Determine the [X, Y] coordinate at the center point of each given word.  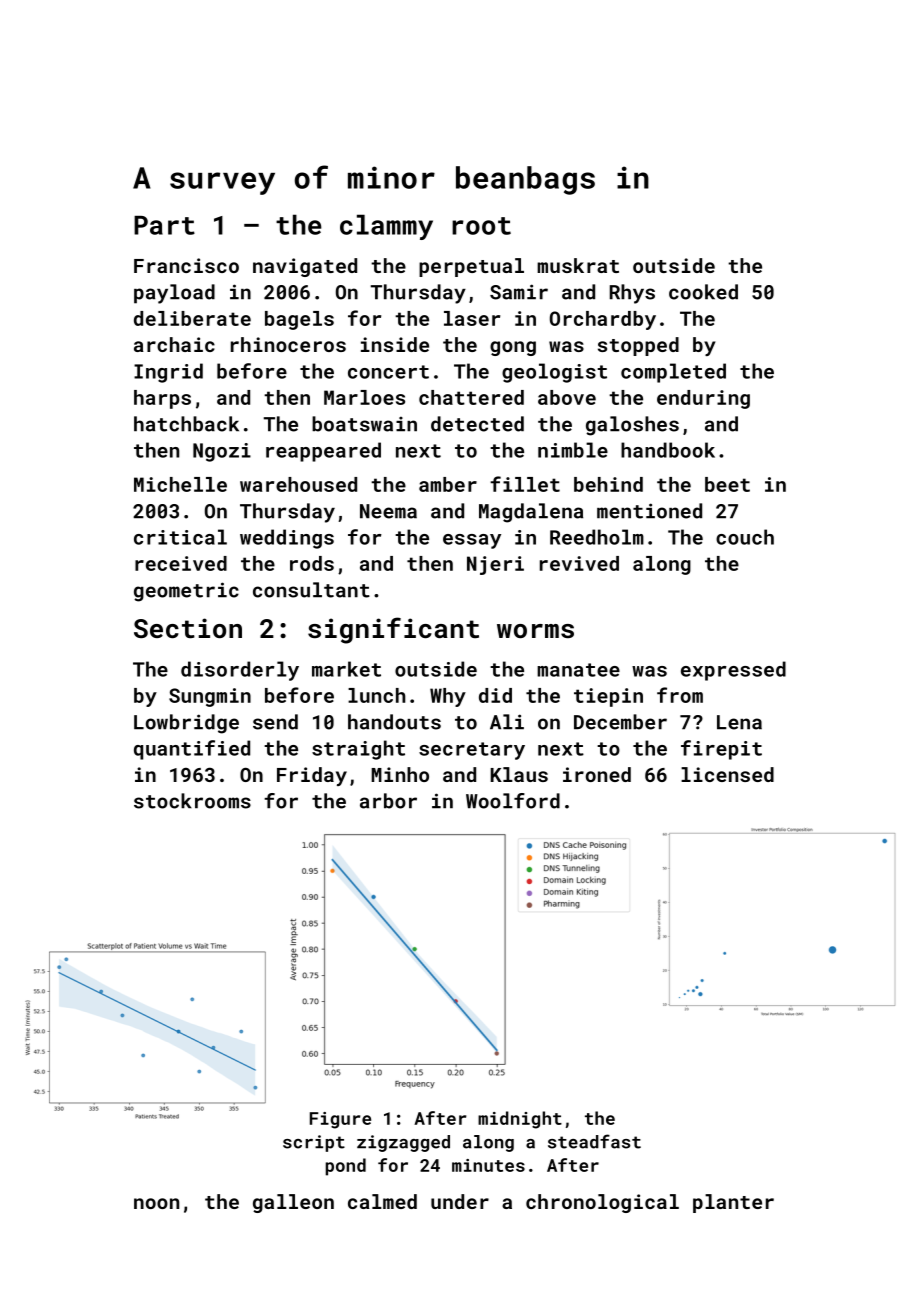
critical [180, 537]
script [314, 1143]
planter [733, 1203]
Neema [388, 511]
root [481, 226]
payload [174, 294]
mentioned [649, 511]
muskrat [578, 265]
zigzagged [403, 1143]
